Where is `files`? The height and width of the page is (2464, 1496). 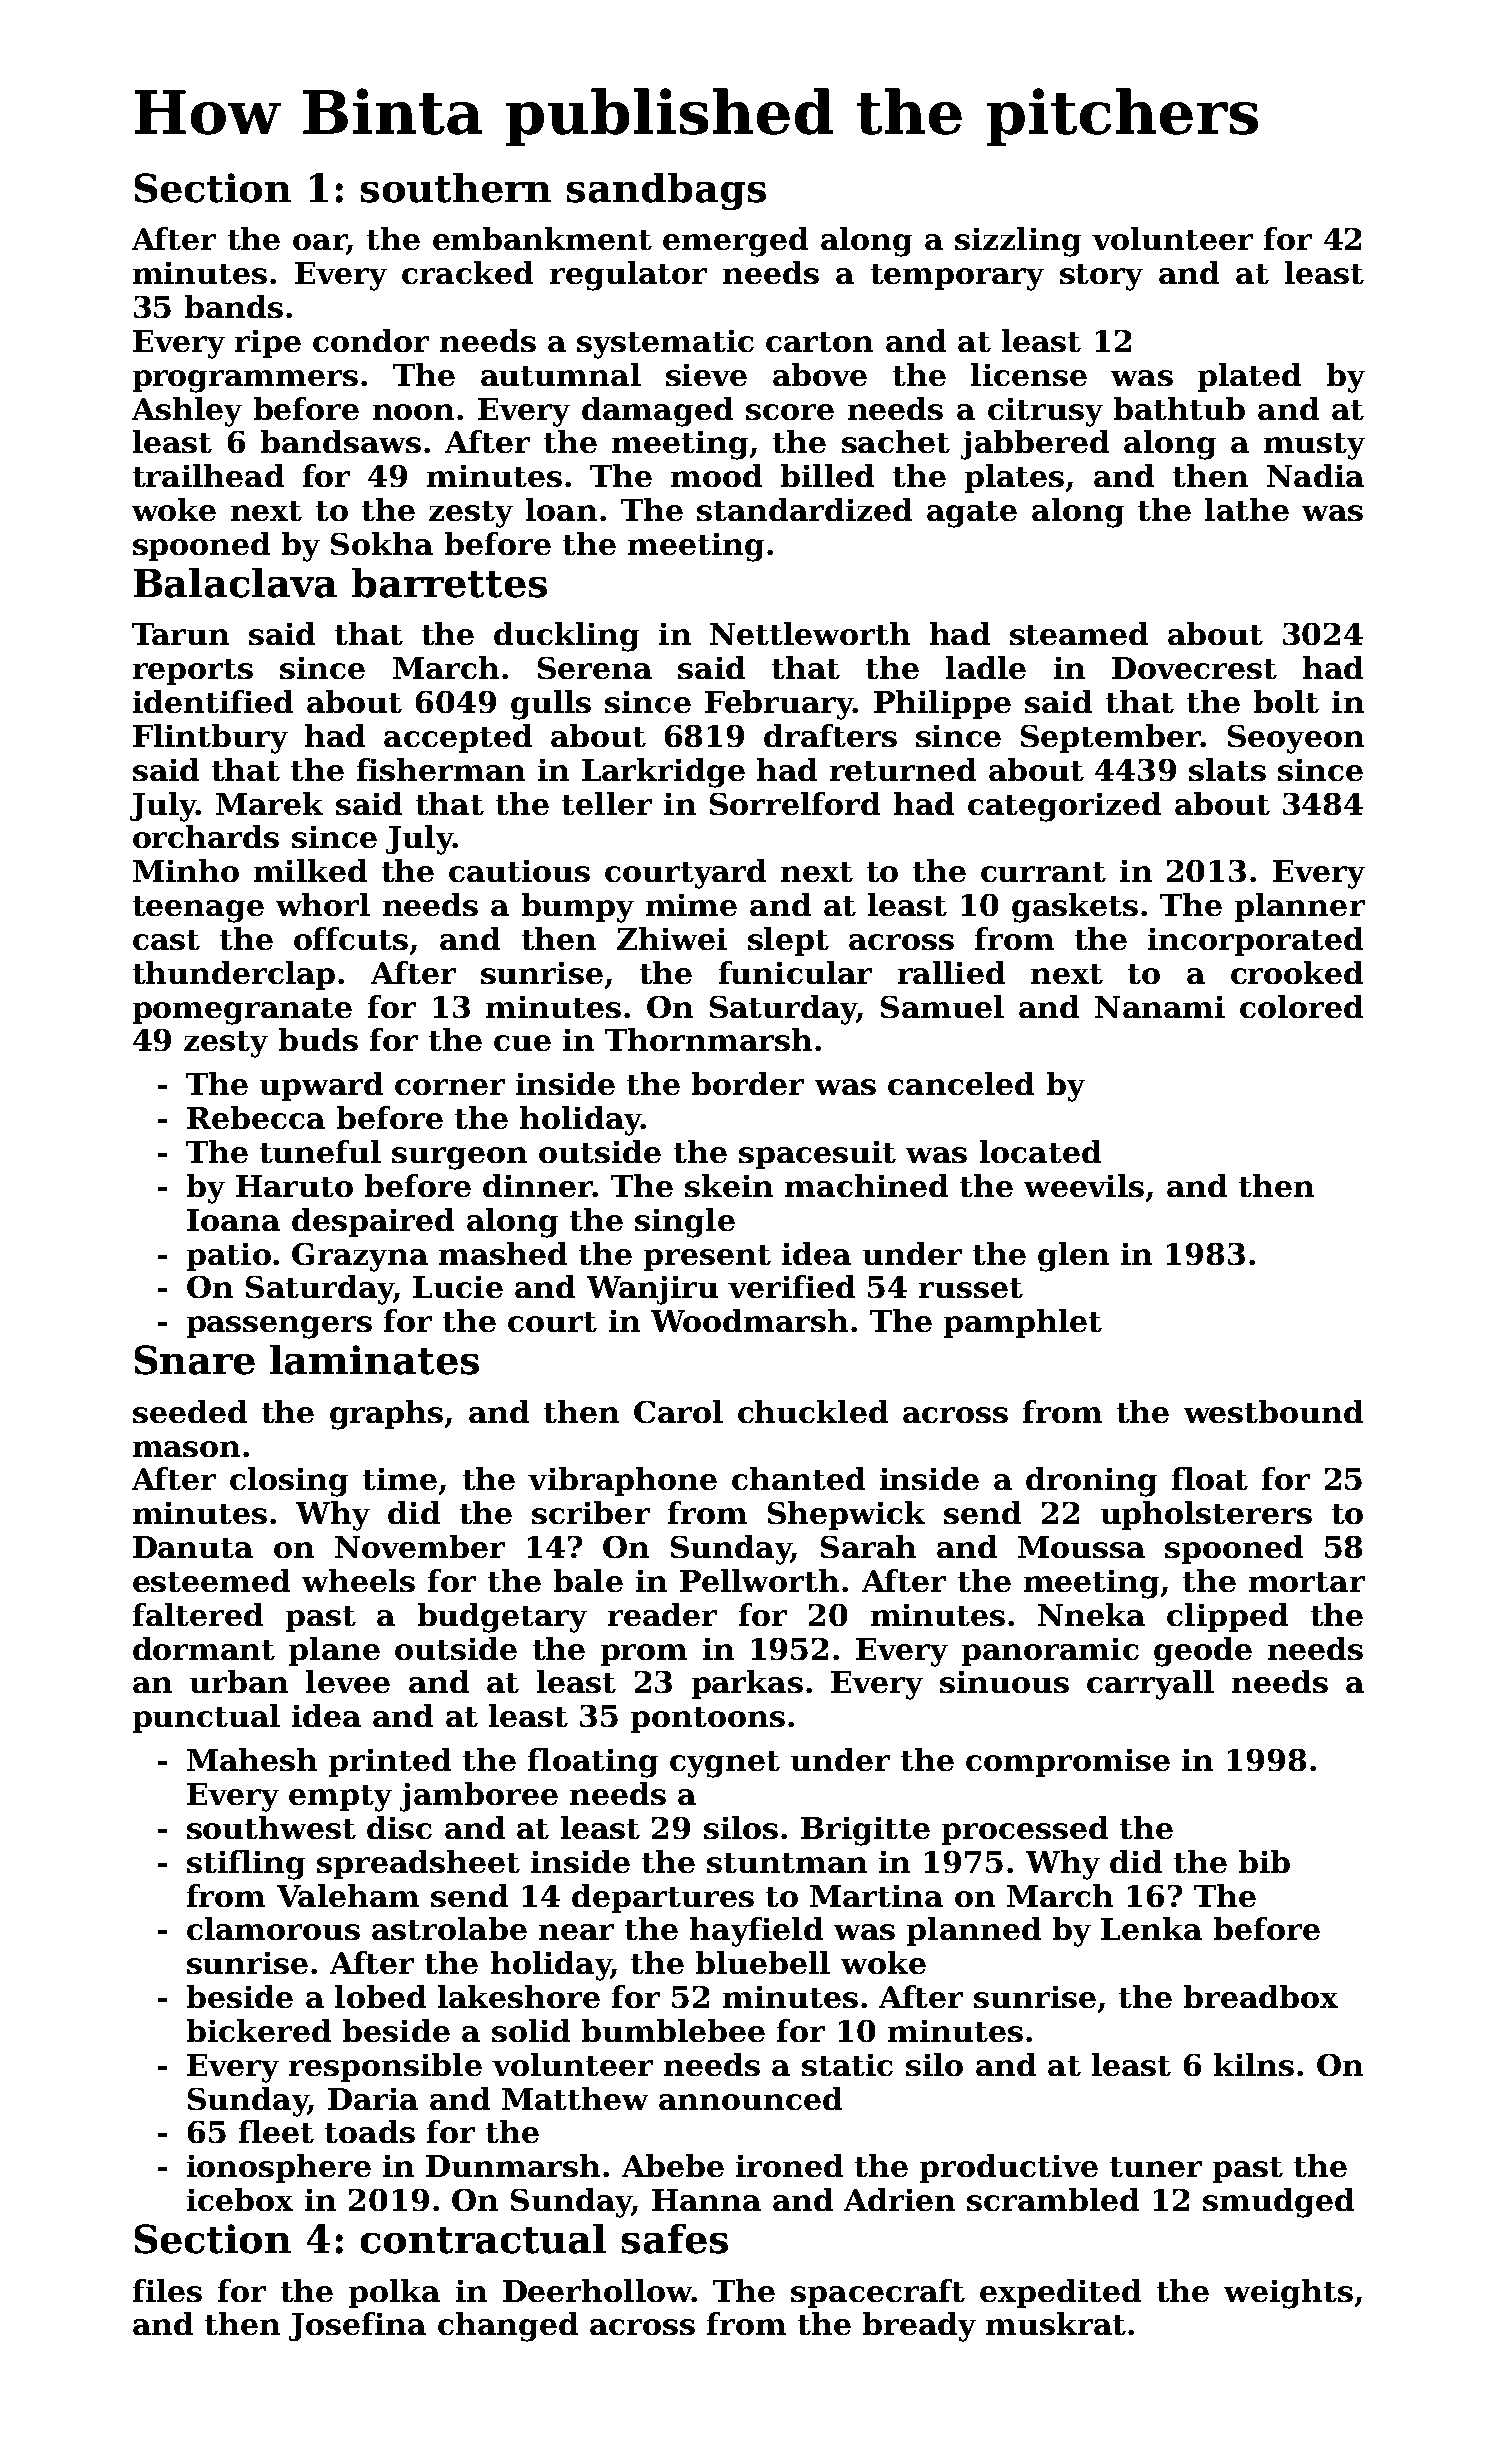 files is located at coordinates (167, 2290).
